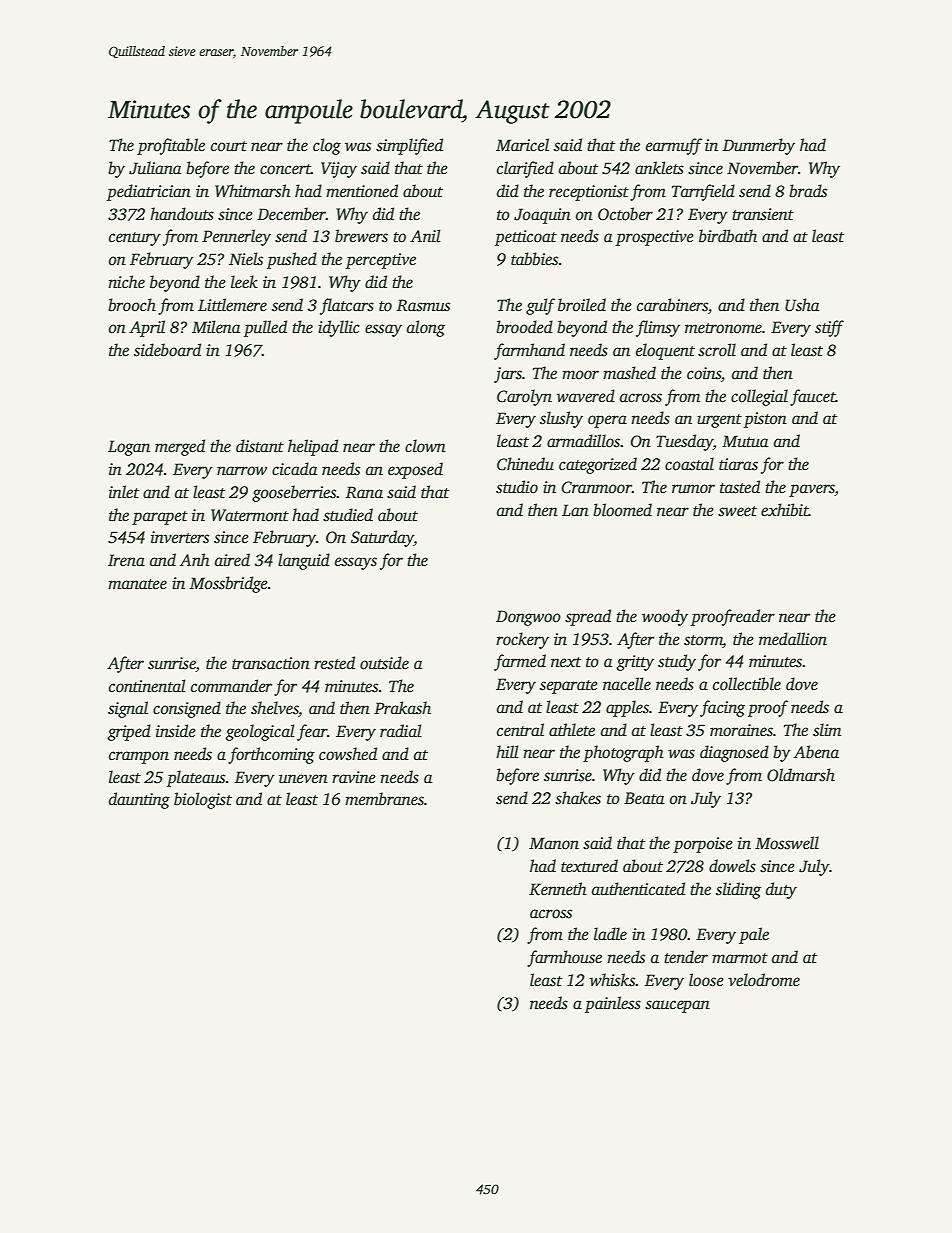 The image size is (952, 1233). I want to click on farmhouse, so click(564, 958).
